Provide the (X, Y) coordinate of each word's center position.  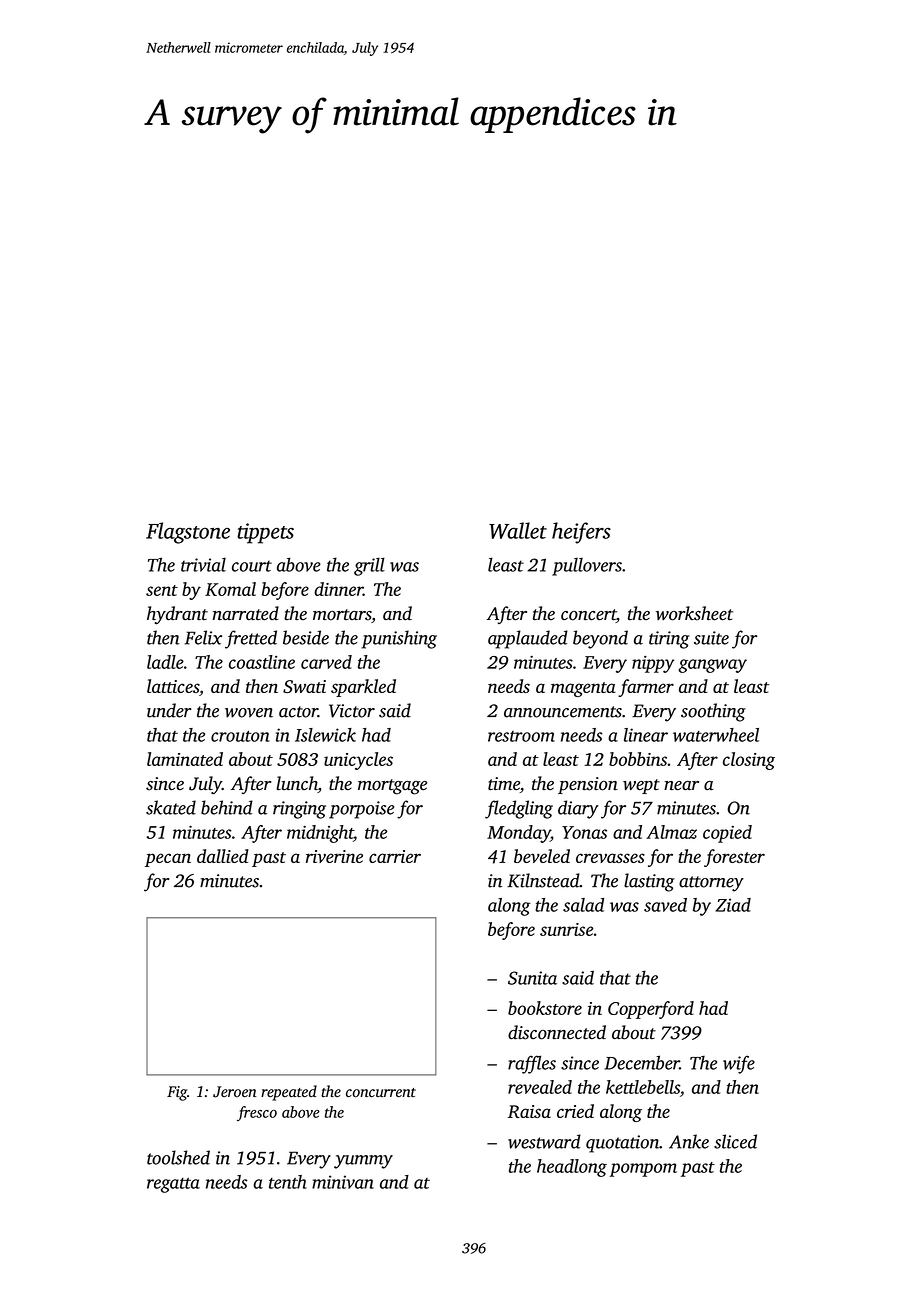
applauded (528, 639)
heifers (581, 533)
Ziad (733, 905)
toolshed (178, 1157)
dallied (223, 856)
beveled (542, 856)
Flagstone (188, 533)
